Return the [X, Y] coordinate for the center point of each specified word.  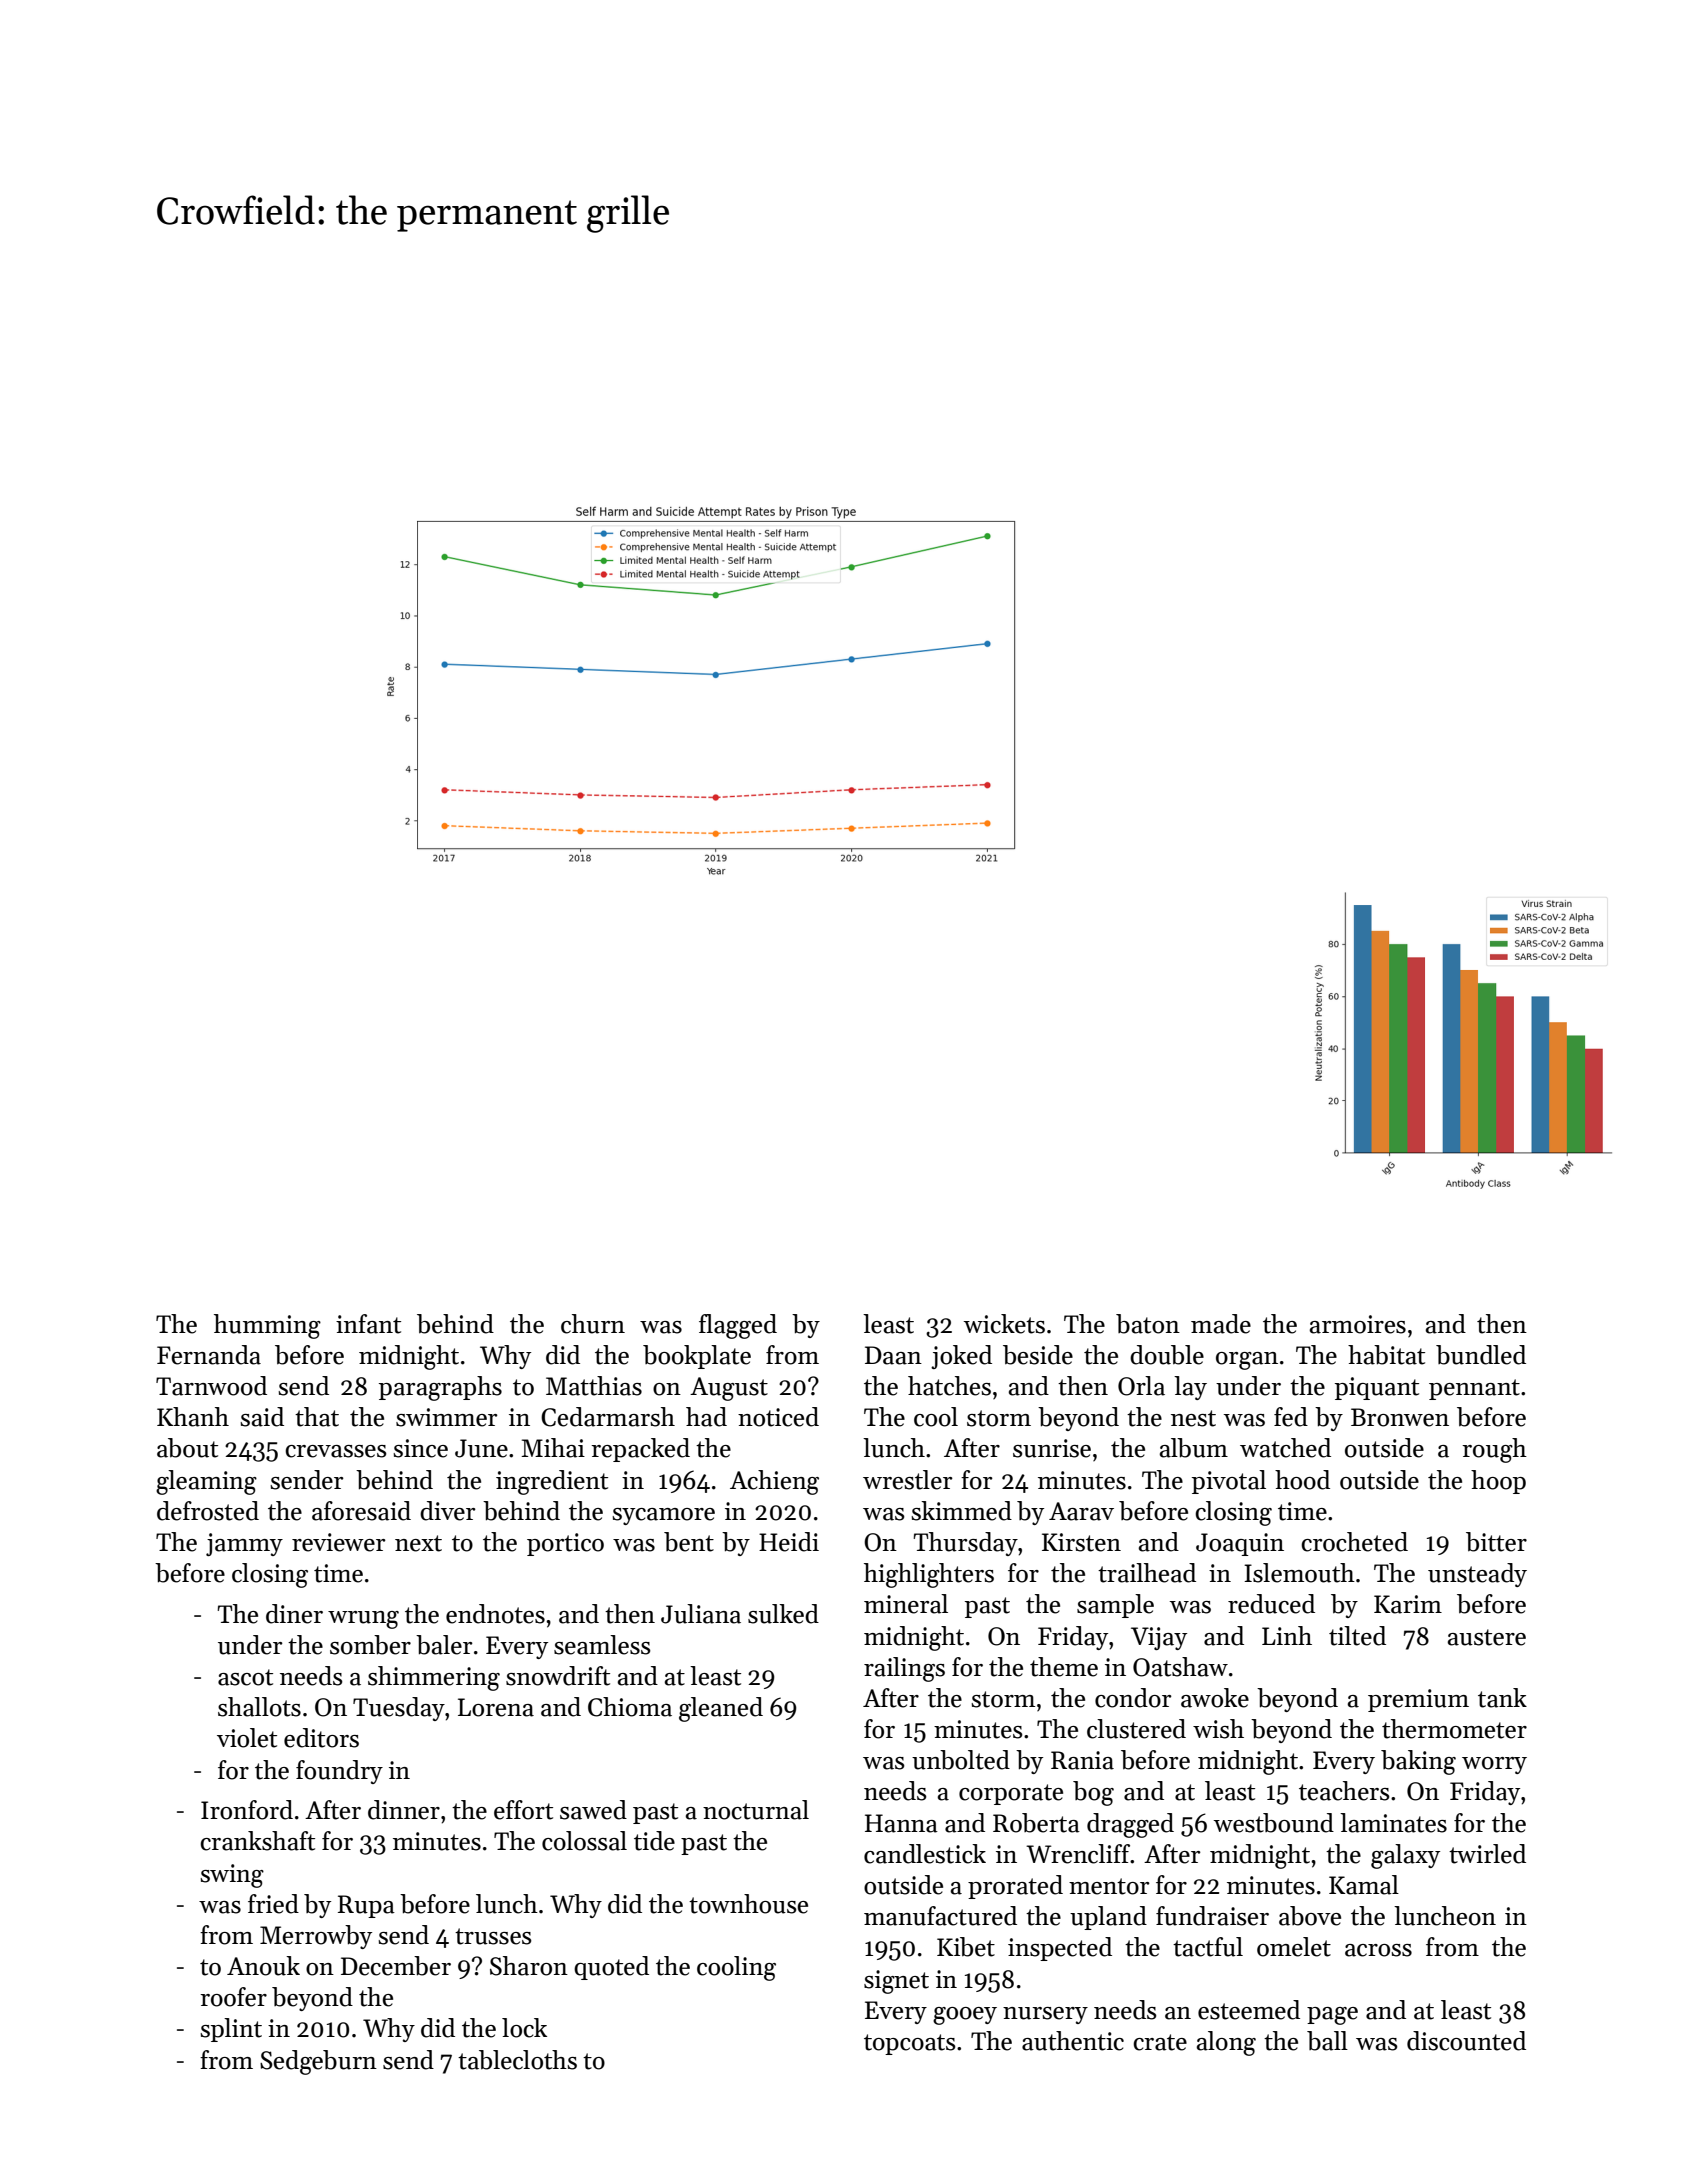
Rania [1082, 1760]
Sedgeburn [318, 2062]
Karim [1408, 1604]
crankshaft [257, 1841]
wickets [1004, 1324]
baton [1148, 1324]
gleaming [206, 1482]
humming [267, 1326]
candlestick [925, 1854]
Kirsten [1081, 1542]
